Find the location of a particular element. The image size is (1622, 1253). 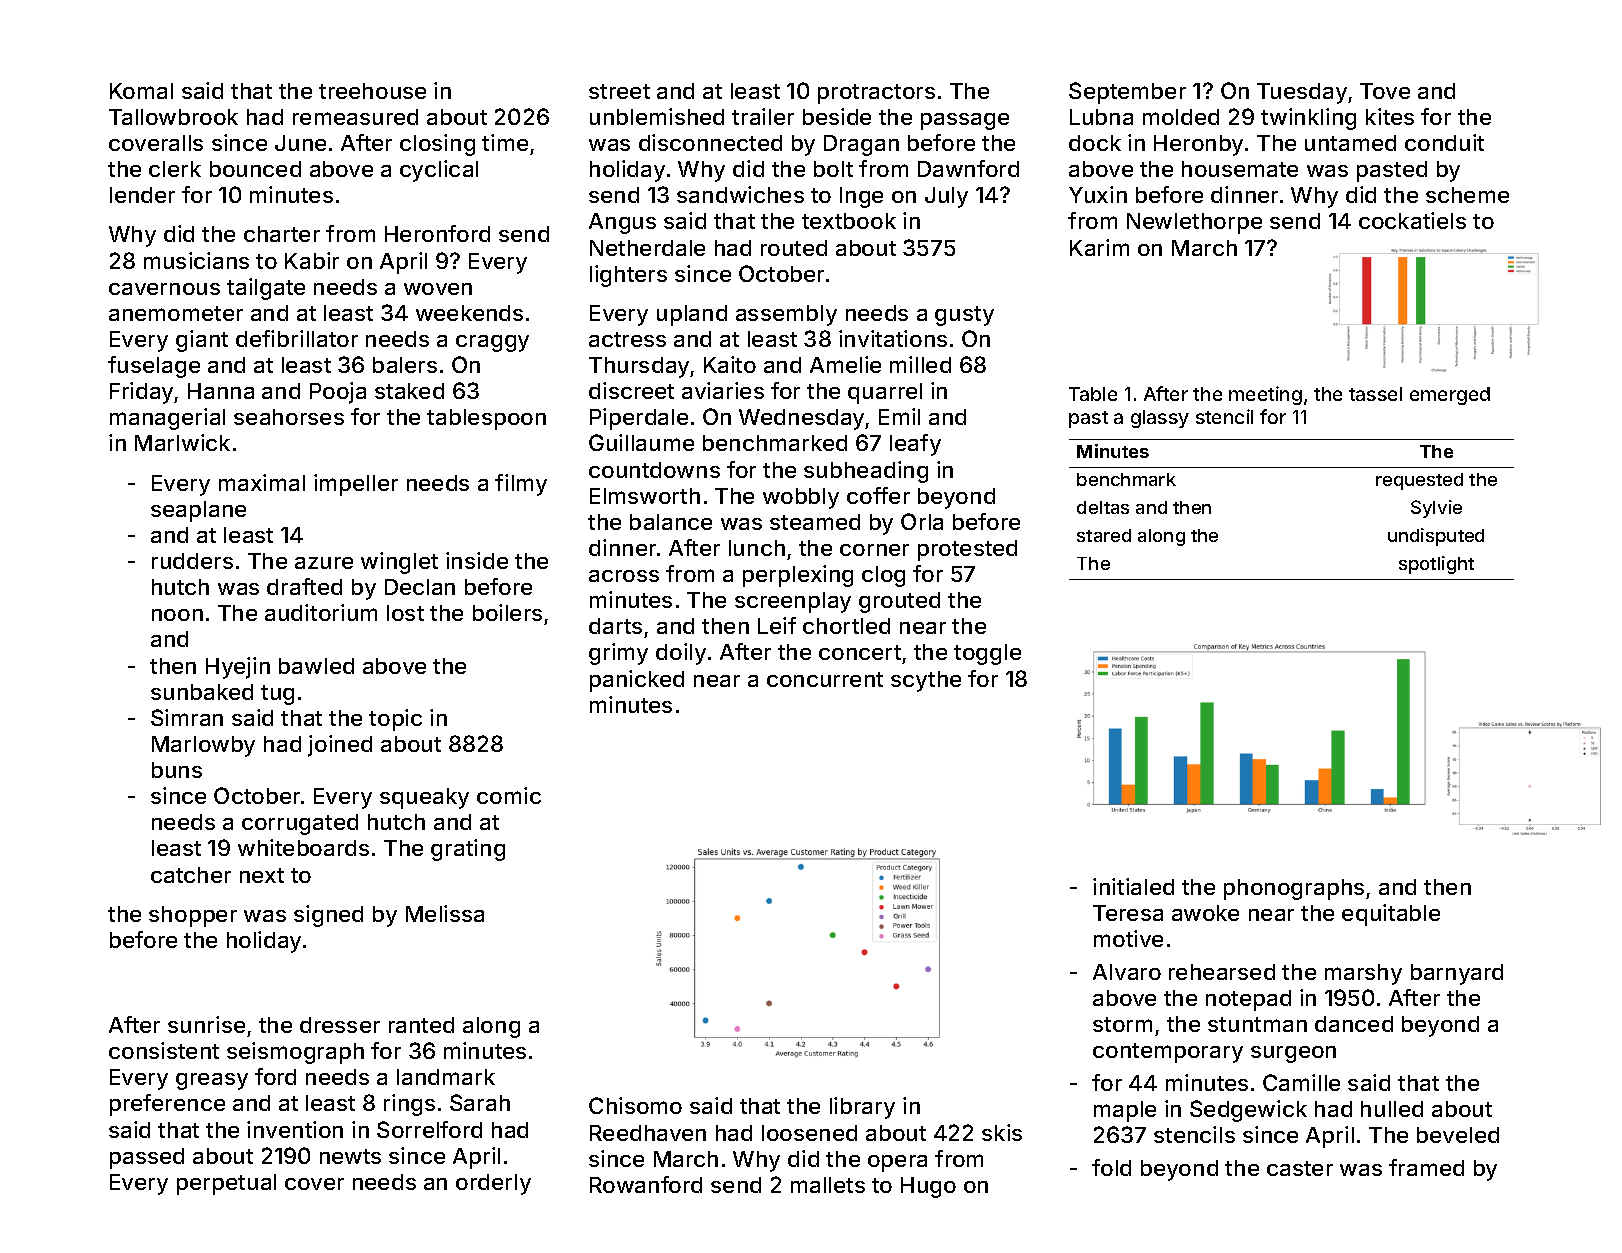

Emil is located at coordinates (899, 416).
